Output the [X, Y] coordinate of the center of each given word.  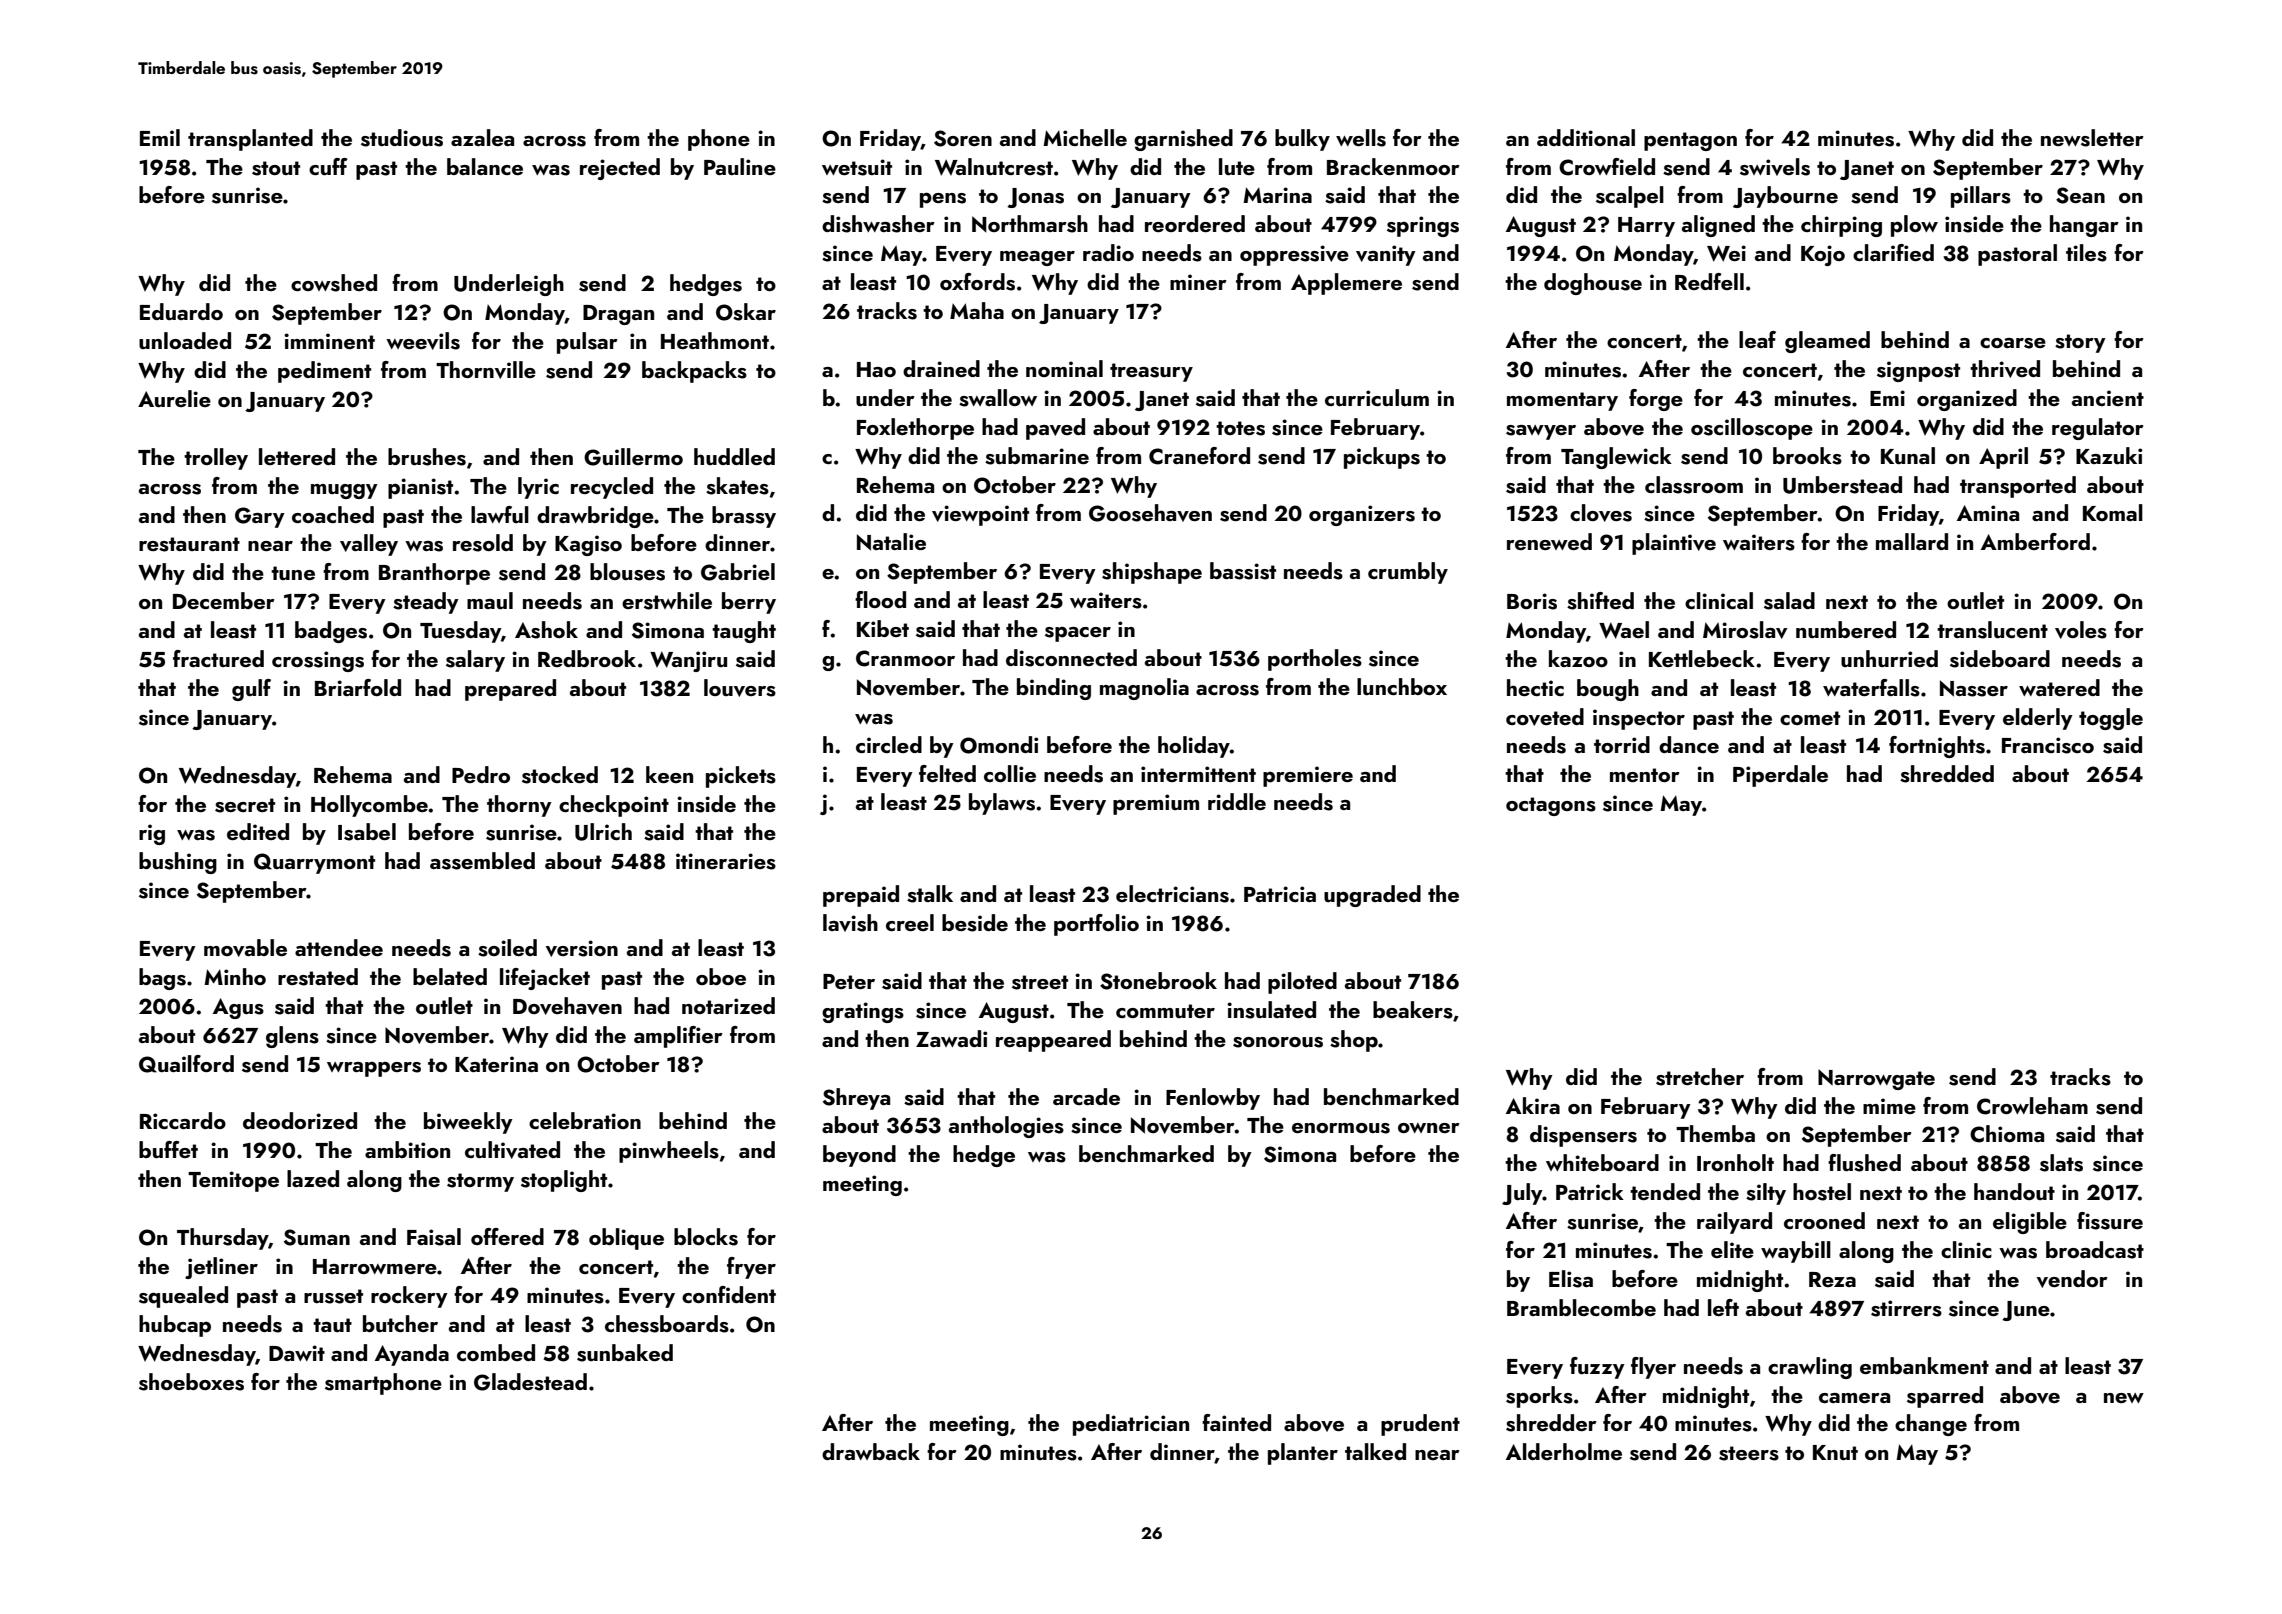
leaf [1757, 339]
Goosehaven [1150, 513]
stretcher [1700, 1077]
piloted [1302, 983]
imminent [329, 341]
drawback [871, 1451]
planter [1303, 1454]
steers [1749, 1453]
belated [450, 976]
